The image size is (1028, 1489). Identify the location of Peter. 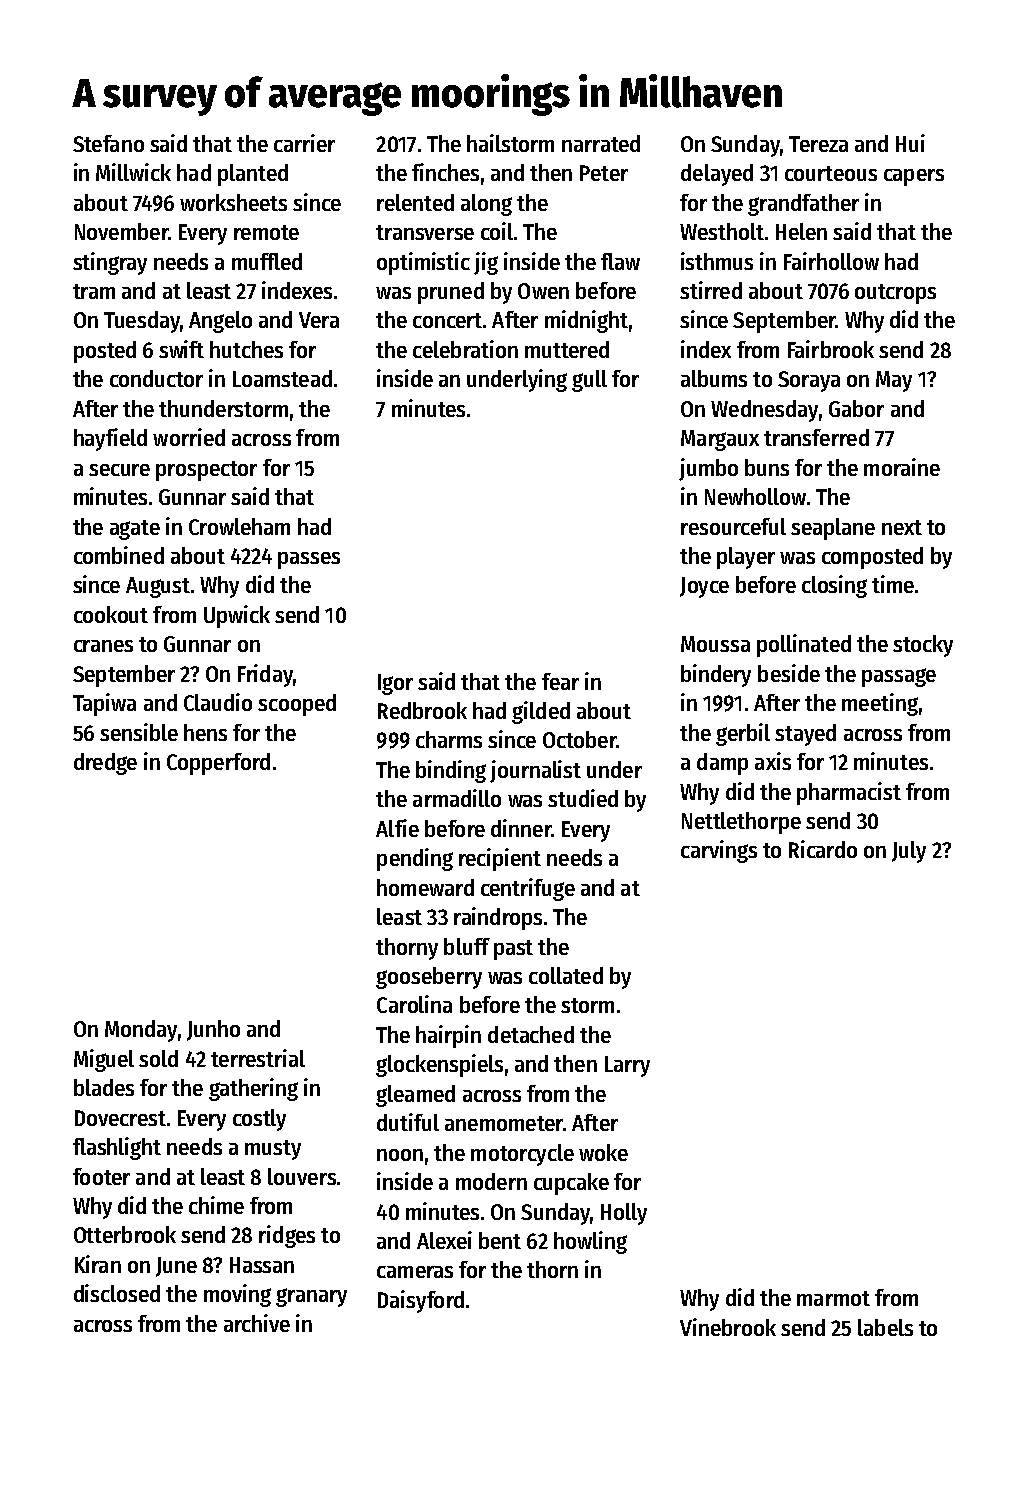
(604, 173).
